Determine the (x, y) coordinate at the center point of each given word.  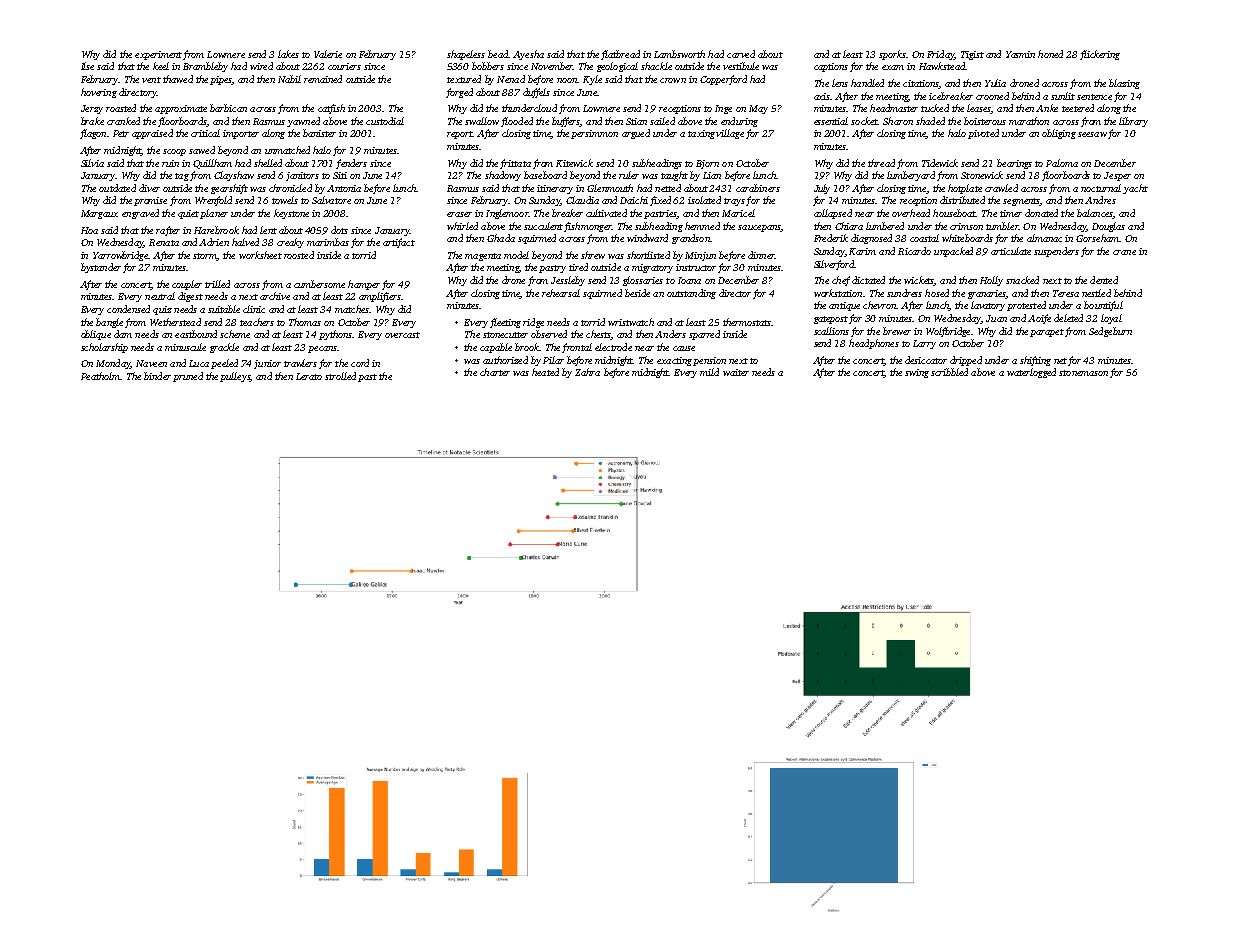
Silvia (92, 163)
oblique (96, 335)
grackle (224, 348)
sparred (704, 335)
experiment (158, 55)
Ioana (689, 280)
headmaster (894, 108)
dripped (966, 361)
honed (1050, 54)
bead (498, 54)
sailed (662, 121)
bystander (101, 268)
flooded (517, 122)
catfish (331, 109)
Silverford (834, 265)
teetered (1078, 108)
